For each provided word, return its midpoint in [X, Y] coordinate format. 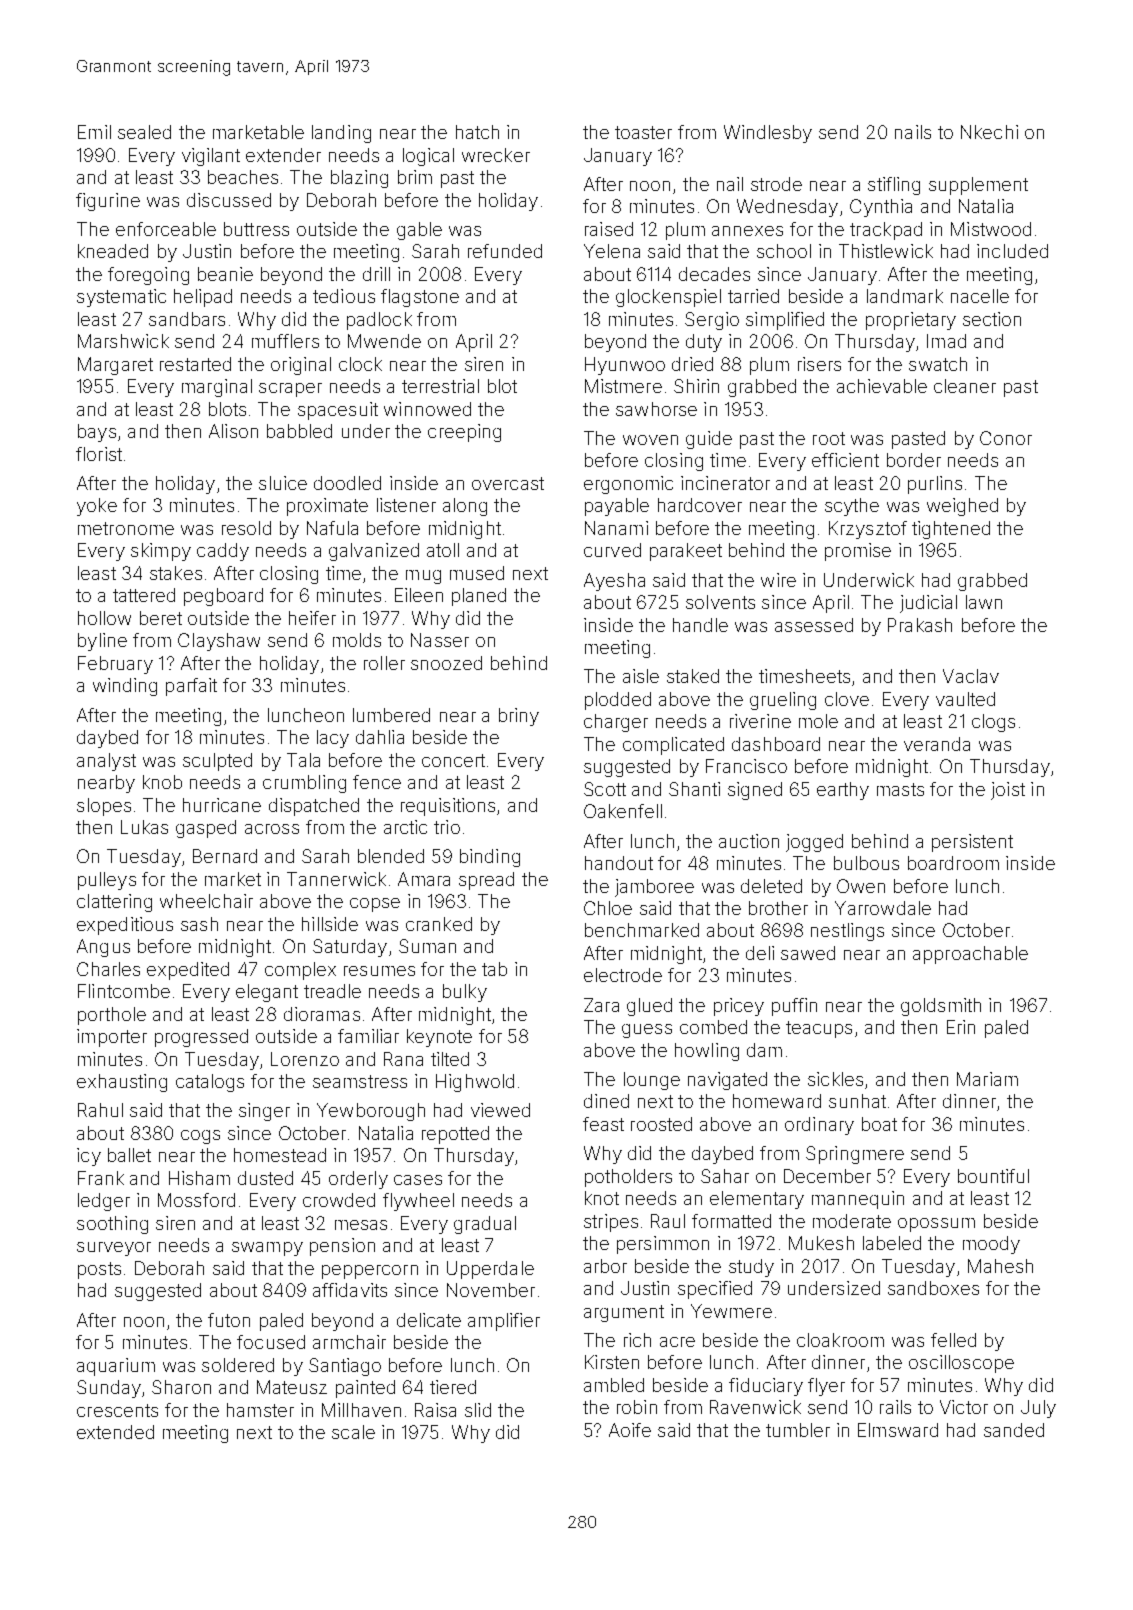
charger [616, 723]
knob [162, 782]
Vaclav [971, 676]
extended [115, 1432]
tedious [344, 296]
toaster [643, 132]
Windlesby [768, 134]
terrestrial [440, 386]
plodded [618, 701]
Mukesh [821, 1243]
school [784, 251]
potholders [628, 1178]
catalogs [210, 1083]
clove [847, 699]
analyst [106, 762]
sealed [144, 132]
